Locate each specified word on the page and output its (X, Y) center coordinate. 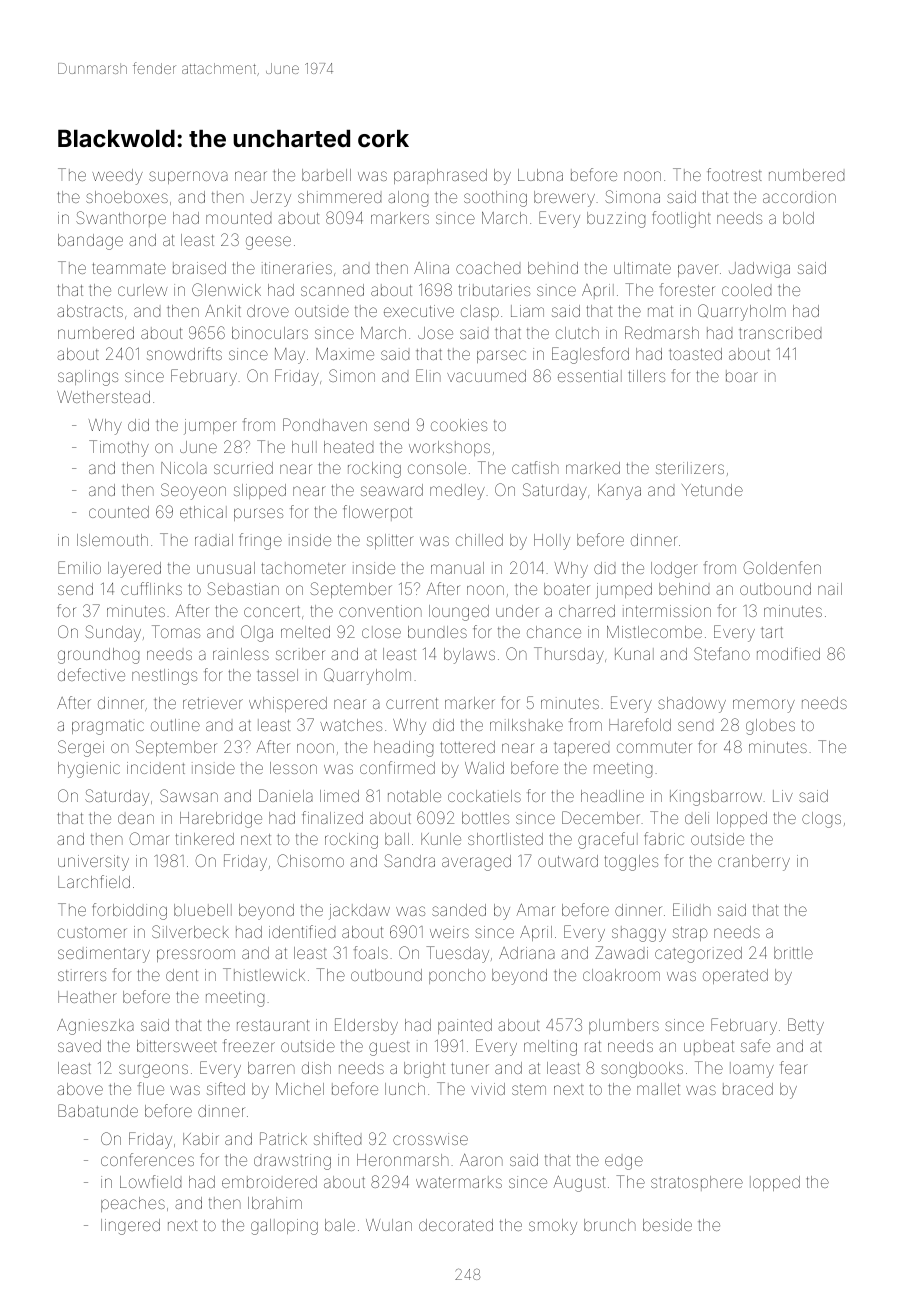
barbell (326, 175)
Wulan (389, 1225)
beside (667, 1225)
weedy (117, 177)
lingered (130, 1227)
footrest (734, 174)
